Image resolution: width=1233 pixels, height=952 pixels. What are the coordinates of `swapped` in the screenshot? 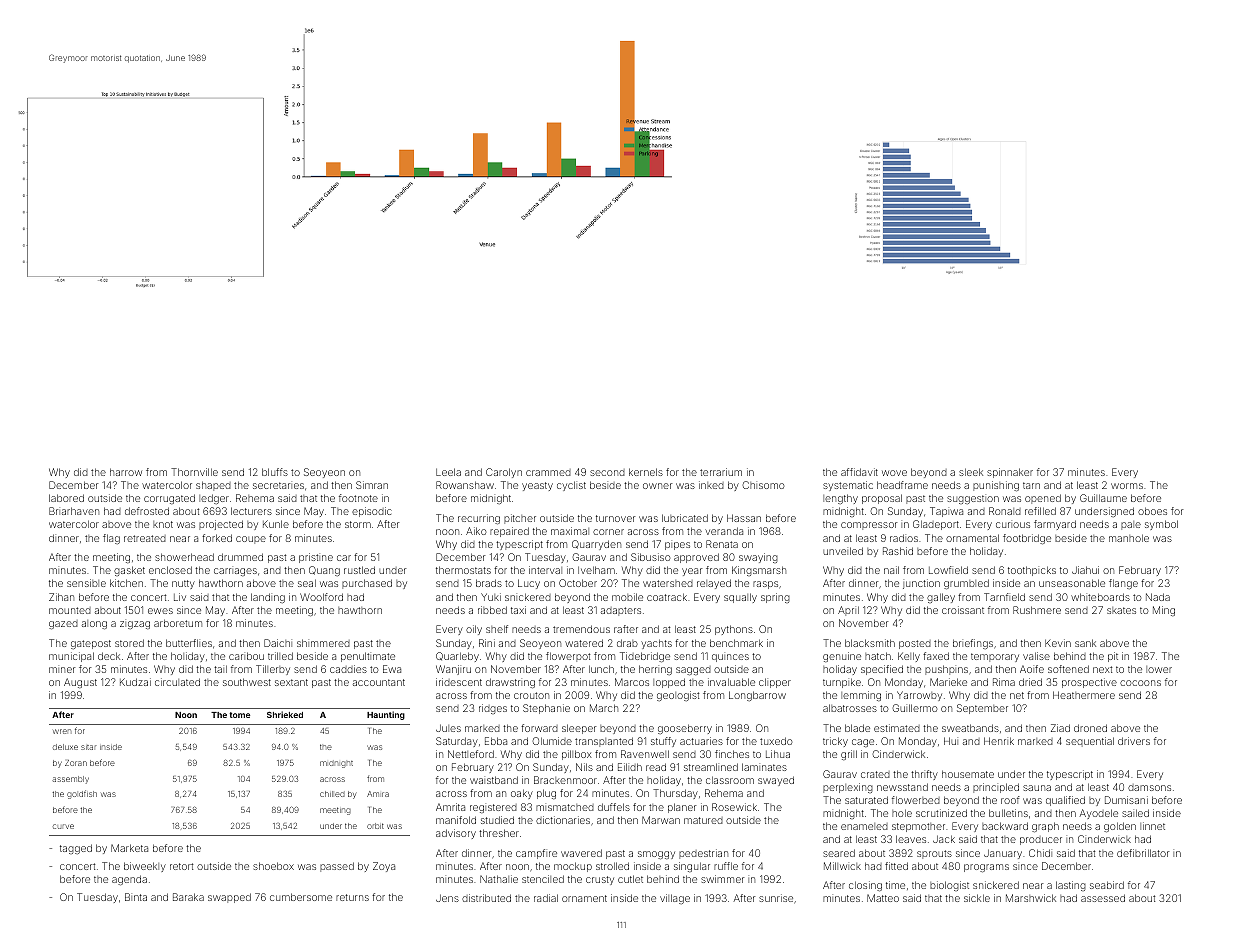 It's located at (229, 898).
